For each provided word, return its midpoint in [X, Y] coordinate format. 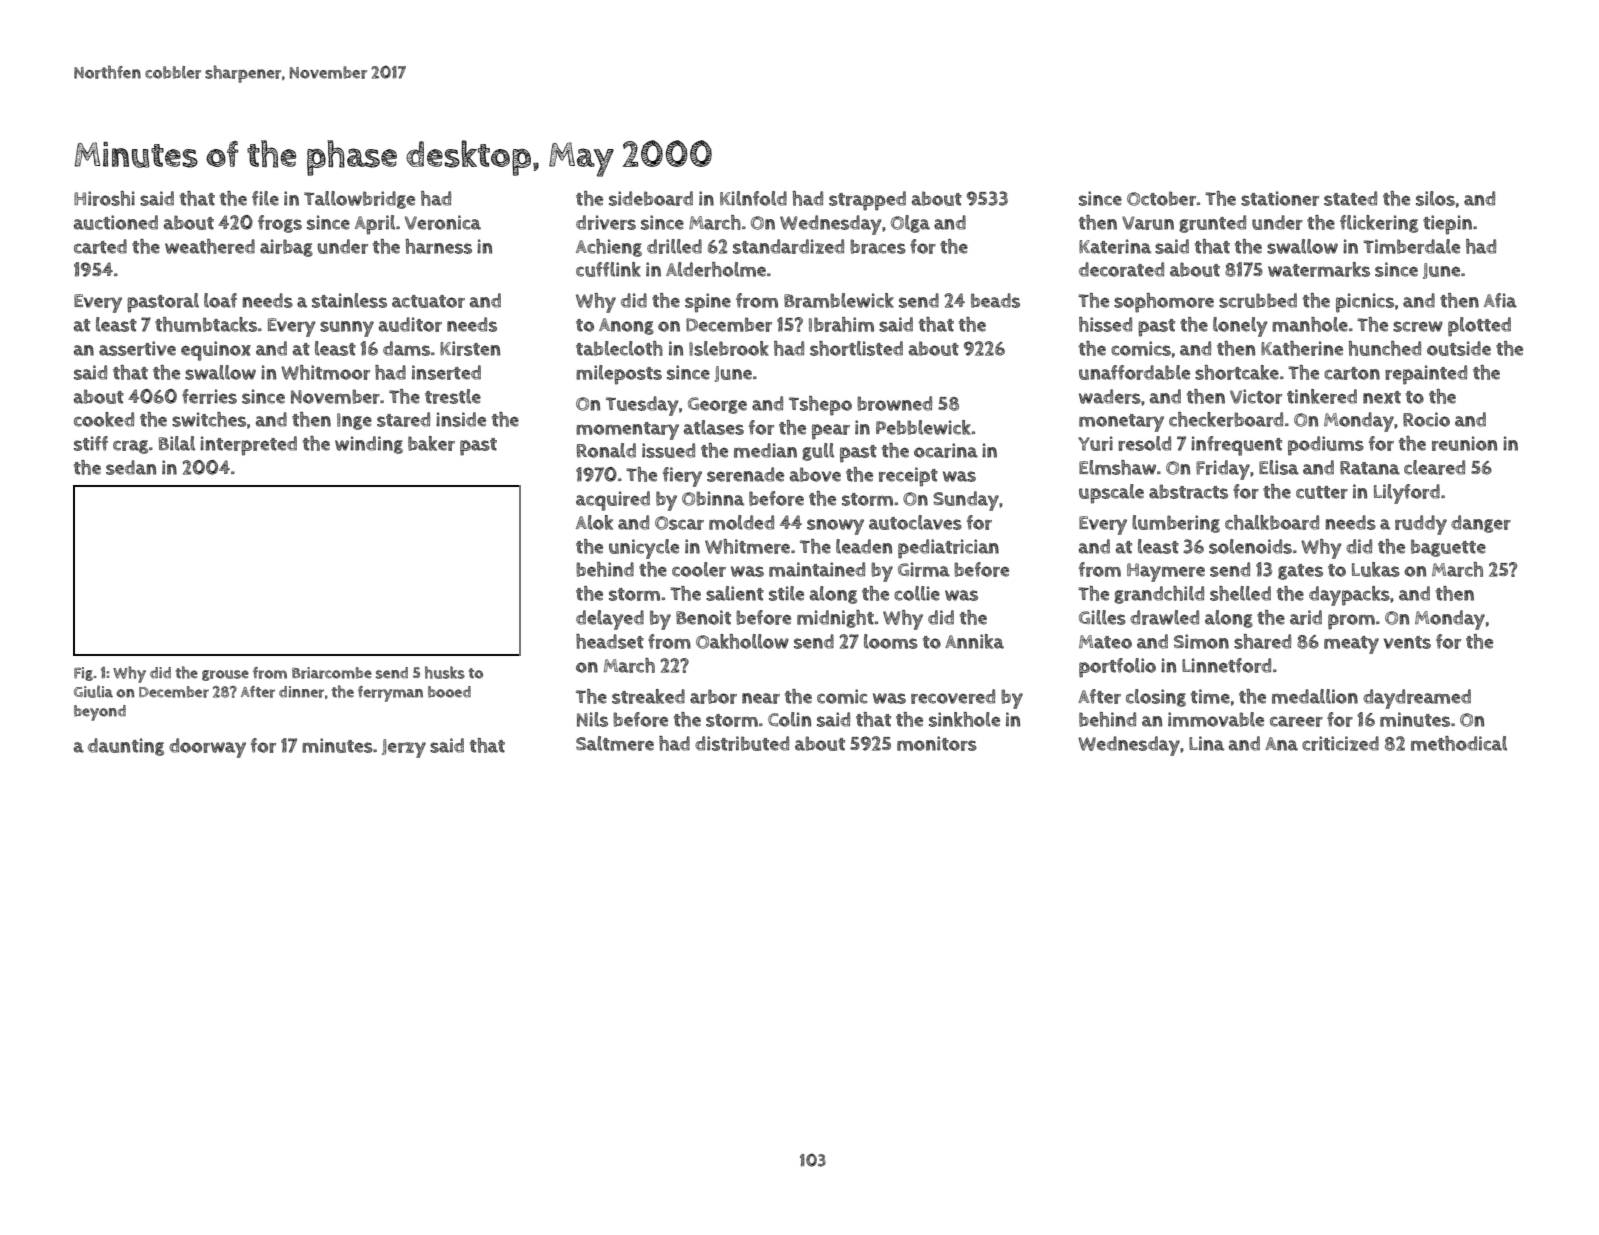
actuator [428, 301]
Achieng [609, 248]
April [375, 225]
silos [1435, 198]
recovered [953, 696]
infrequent [1236, 446]
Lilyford [1407, 494]
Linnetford [1226, 665]
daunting [126, 747]
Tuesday [642, 406]
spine [708, 303]
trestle [453, 396]
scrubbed [1258, 300]
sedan [131, 467]
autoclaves [915, 522]
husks [445, 672]
